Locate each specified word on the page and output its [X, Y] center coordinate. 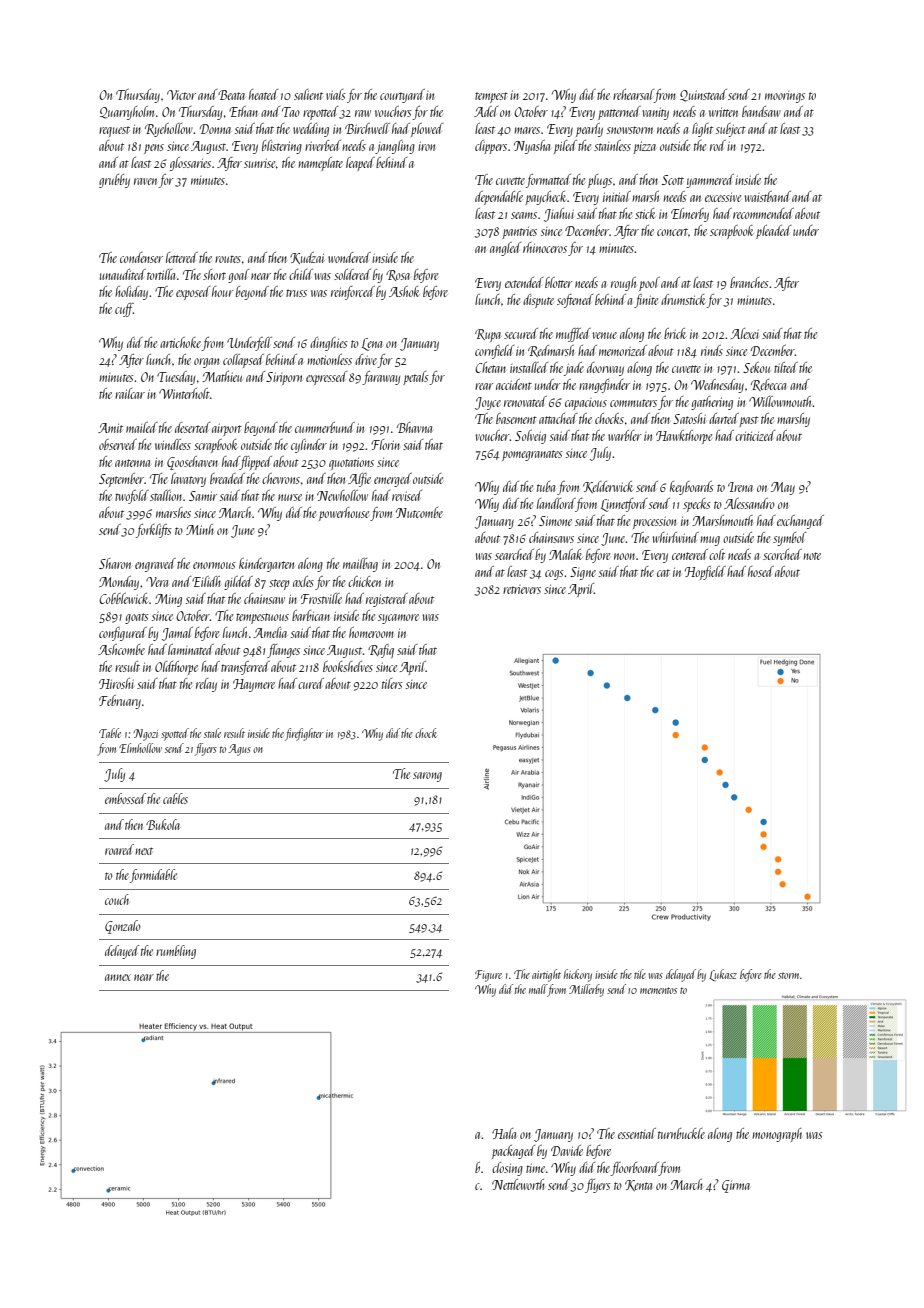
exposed [193, 293]
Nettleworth [518, 1184]
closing [507, 1169]
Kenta [638, 1185]
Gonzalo [123, 927]
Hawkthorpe [684, 437]
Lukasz [723, 975]
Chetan [490, 367]
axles [303, 581]
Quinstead [703, 95]
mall [538, 989]
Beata [231, 95]
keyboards [692, 488]
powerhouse [344, 514]
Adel [486, 111]
